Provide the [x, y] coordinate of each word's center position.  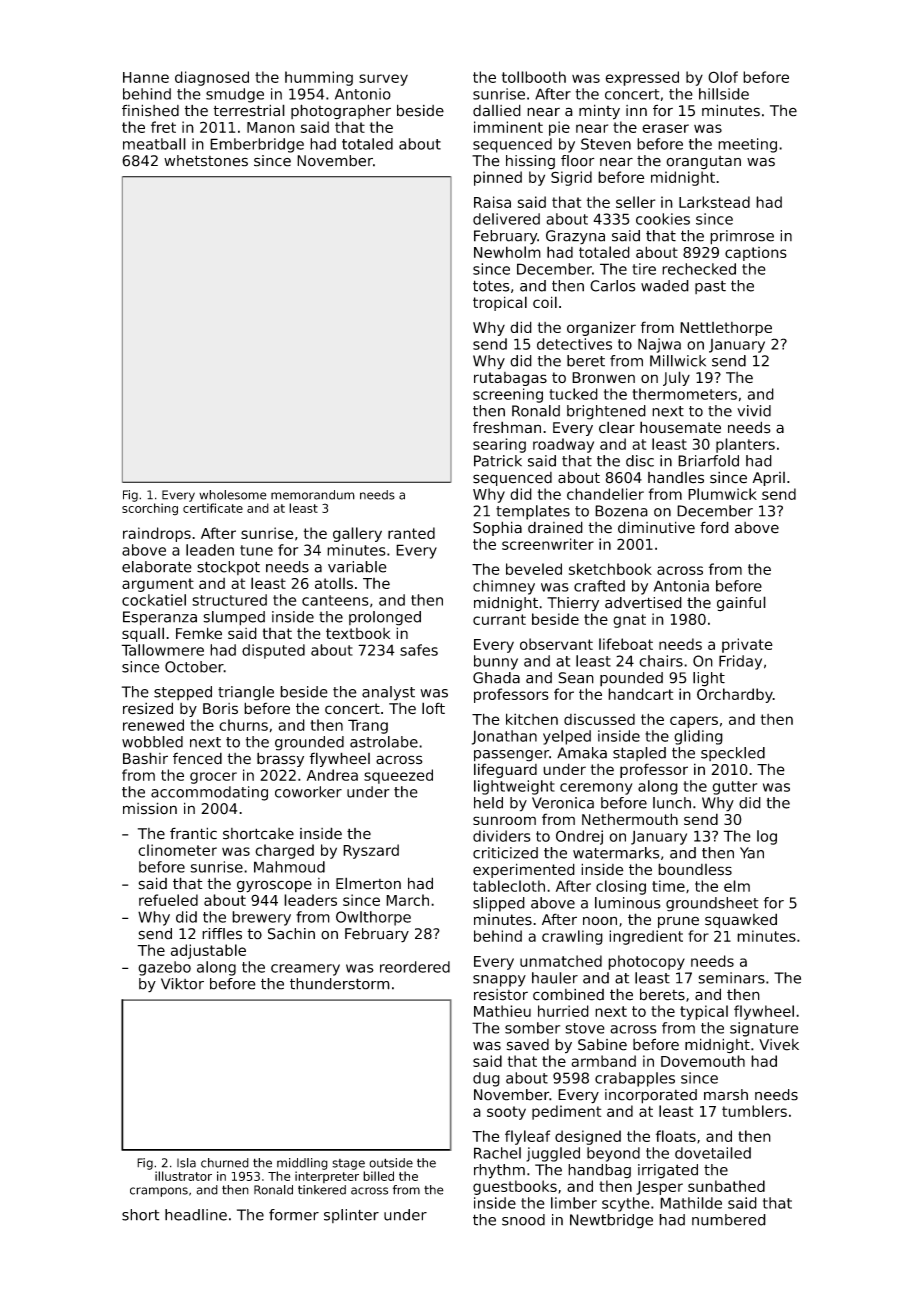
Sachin [291, 934]
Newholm [507, 252]
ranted [411, 533]
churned [225, 1163]
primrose [742, 237]
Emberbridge [257, 145]
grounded [309, 743]
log [767, 837]
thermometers [684, 394]
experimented [524, 870]
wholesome [233, 495]
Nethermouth [630, 819]
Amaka [582, 753]
